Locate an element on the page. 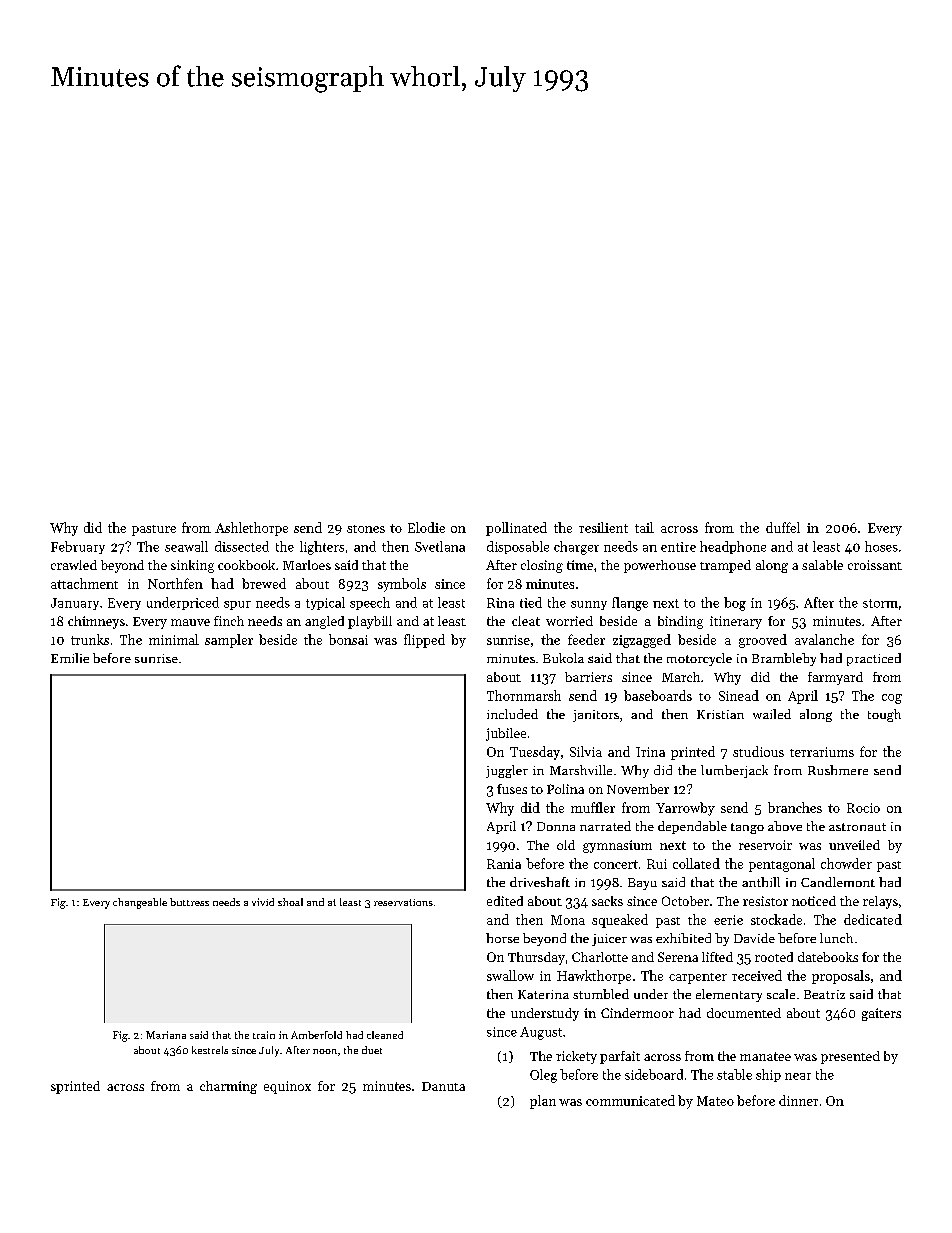 The image size is (952, 1233). entire is located at coordinates (678, 547).
